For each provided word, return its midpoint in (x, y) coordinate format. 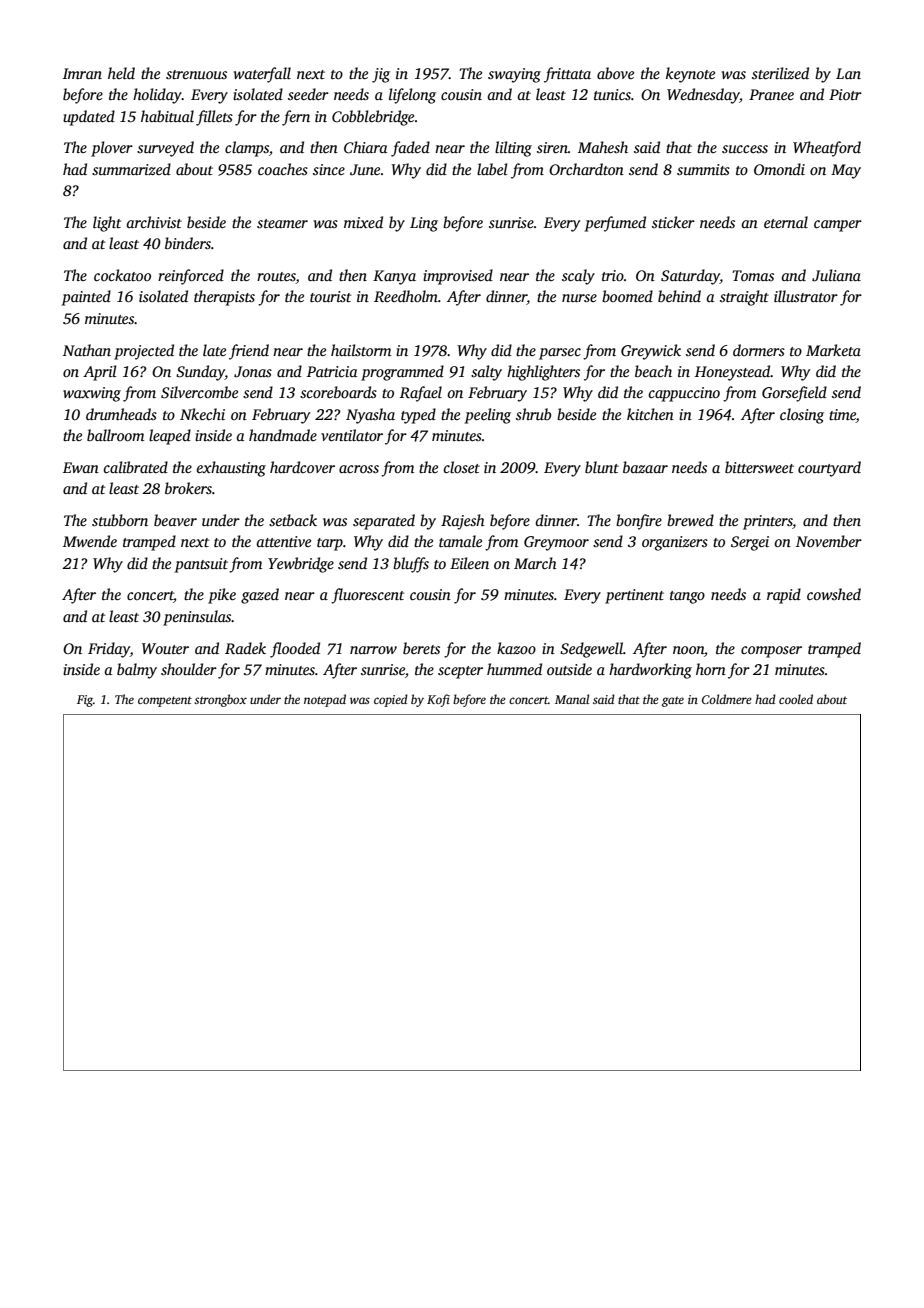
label (492, 169)
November (829, 541)
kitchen (650, 414)
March (535, 563)
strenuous (196, 74)
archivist (154, 222)
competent (165, 701)
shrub (533, 414)
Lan (848, 73)
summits (703, 169)
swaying (514, 75)
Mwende (90, 541)
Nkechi (202, 414)
